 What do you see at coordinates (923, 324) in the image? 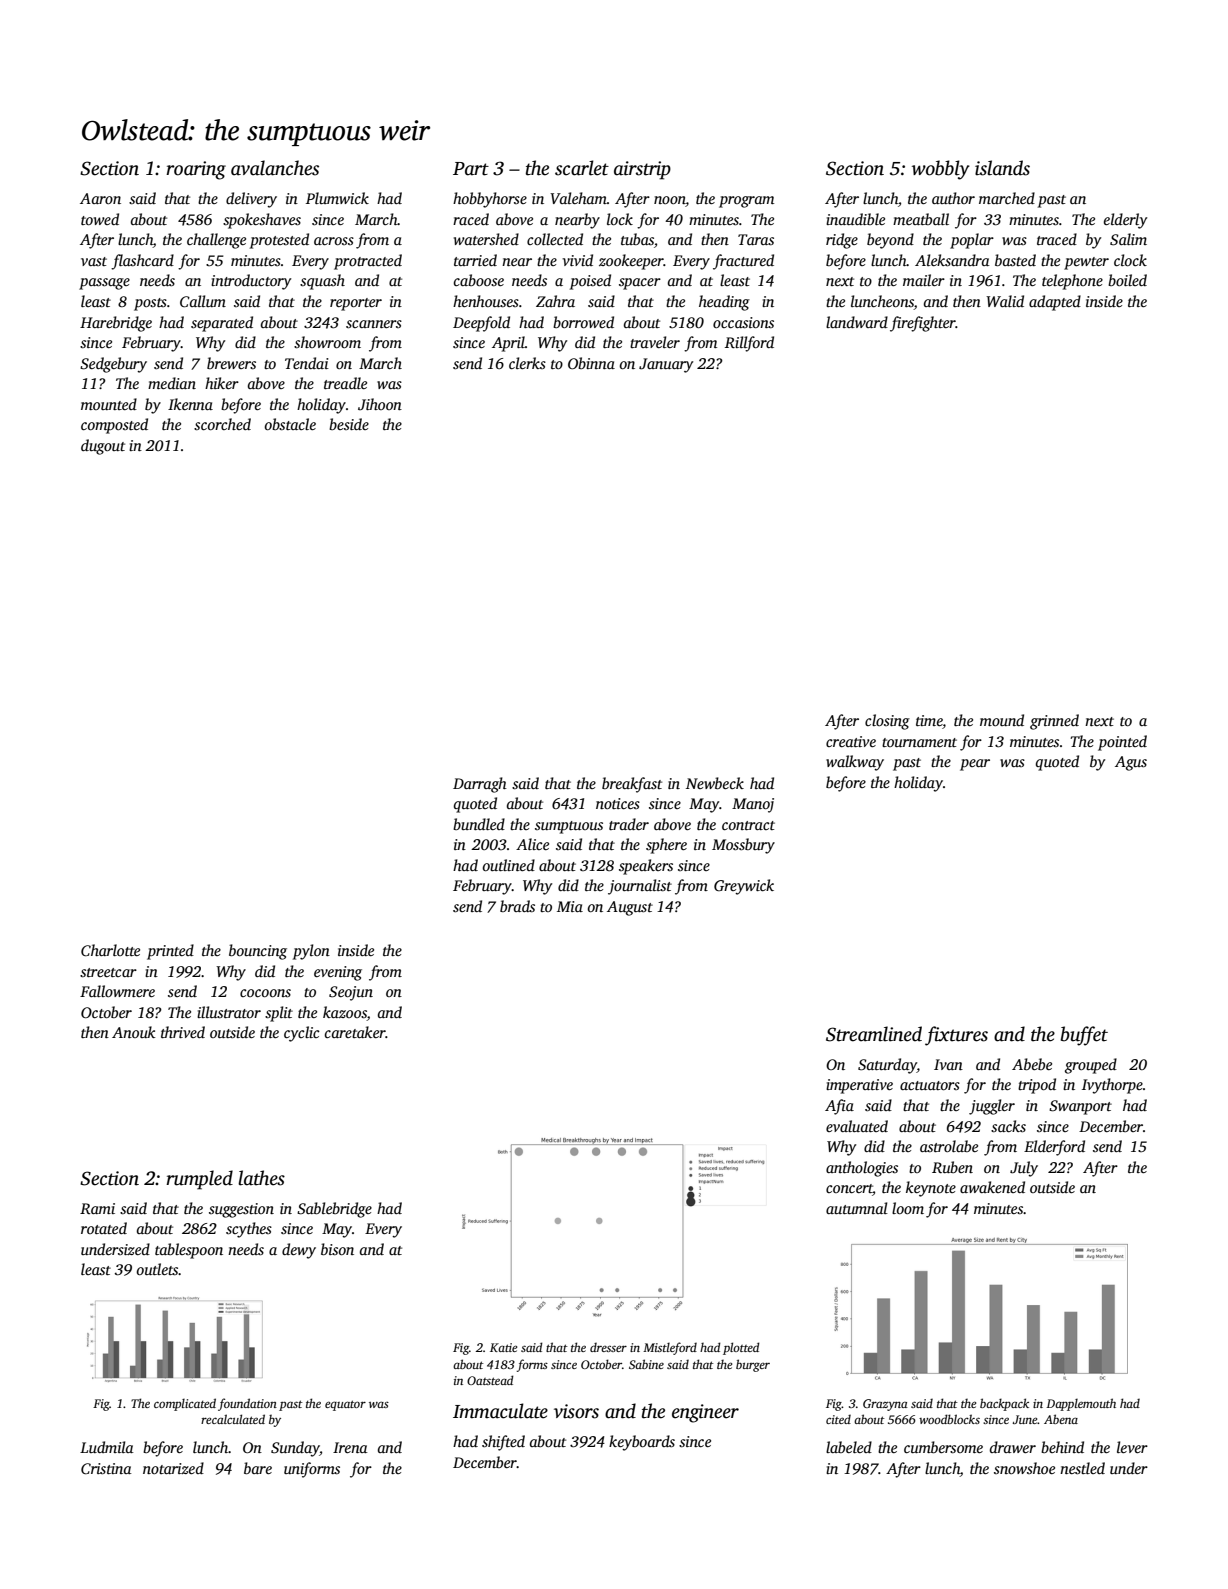
I see `firefighter` at bounding box center [923, 324].
